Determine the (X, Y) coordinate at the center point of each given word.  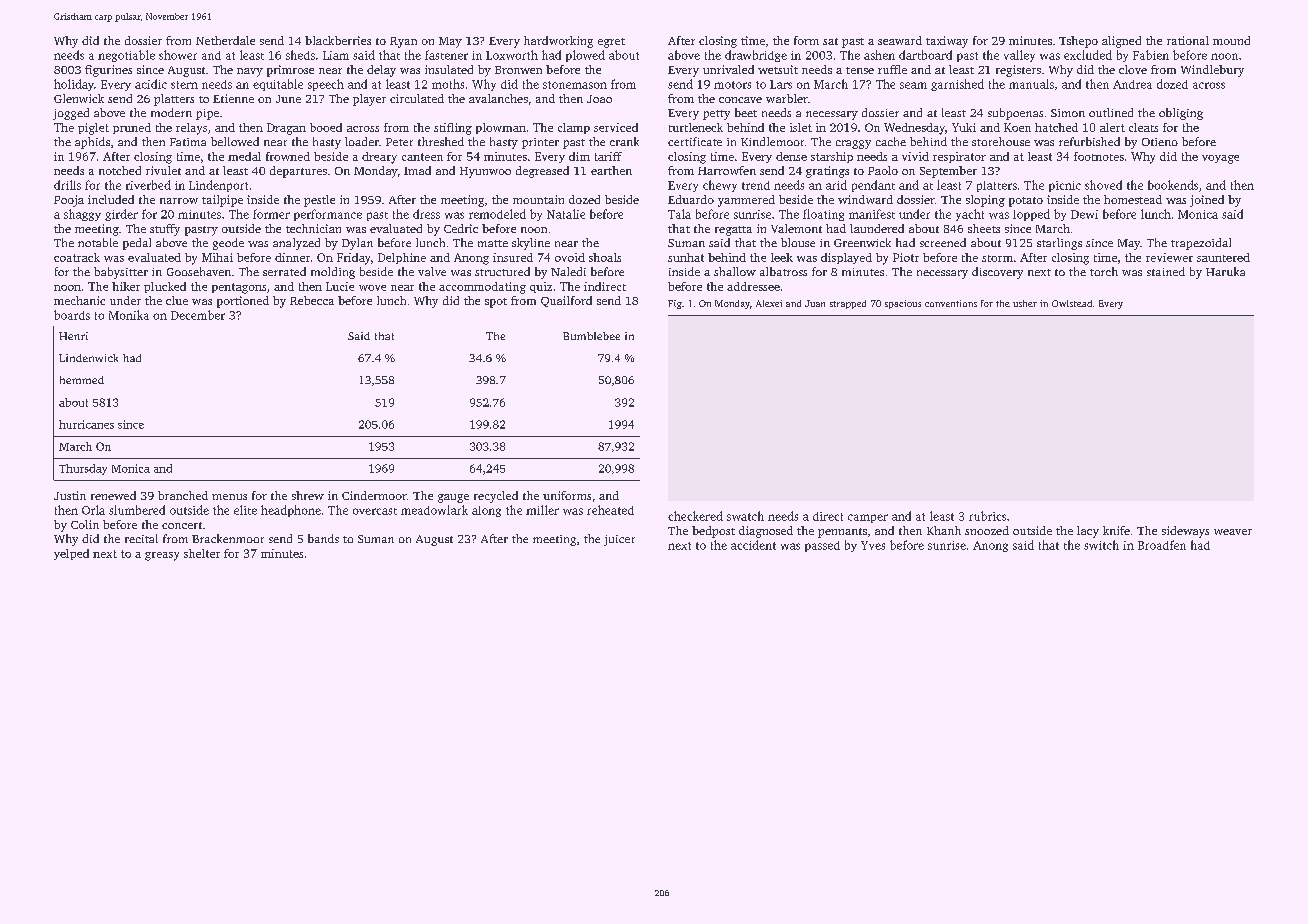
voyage (1220, 159)
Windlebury (1212, 71)
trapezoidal (1201, 244)
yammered (746, 201)
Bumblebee (591, 336)
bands (323, 538)
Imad (417, 170)
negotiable (126, 56)
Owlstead (1072, 303)
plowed (585, 56)
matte (493, 243)
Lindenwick (88, 358)
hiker (126, 286)
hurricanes (86, 424)
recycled (496, 497)
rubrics (987, 516)
